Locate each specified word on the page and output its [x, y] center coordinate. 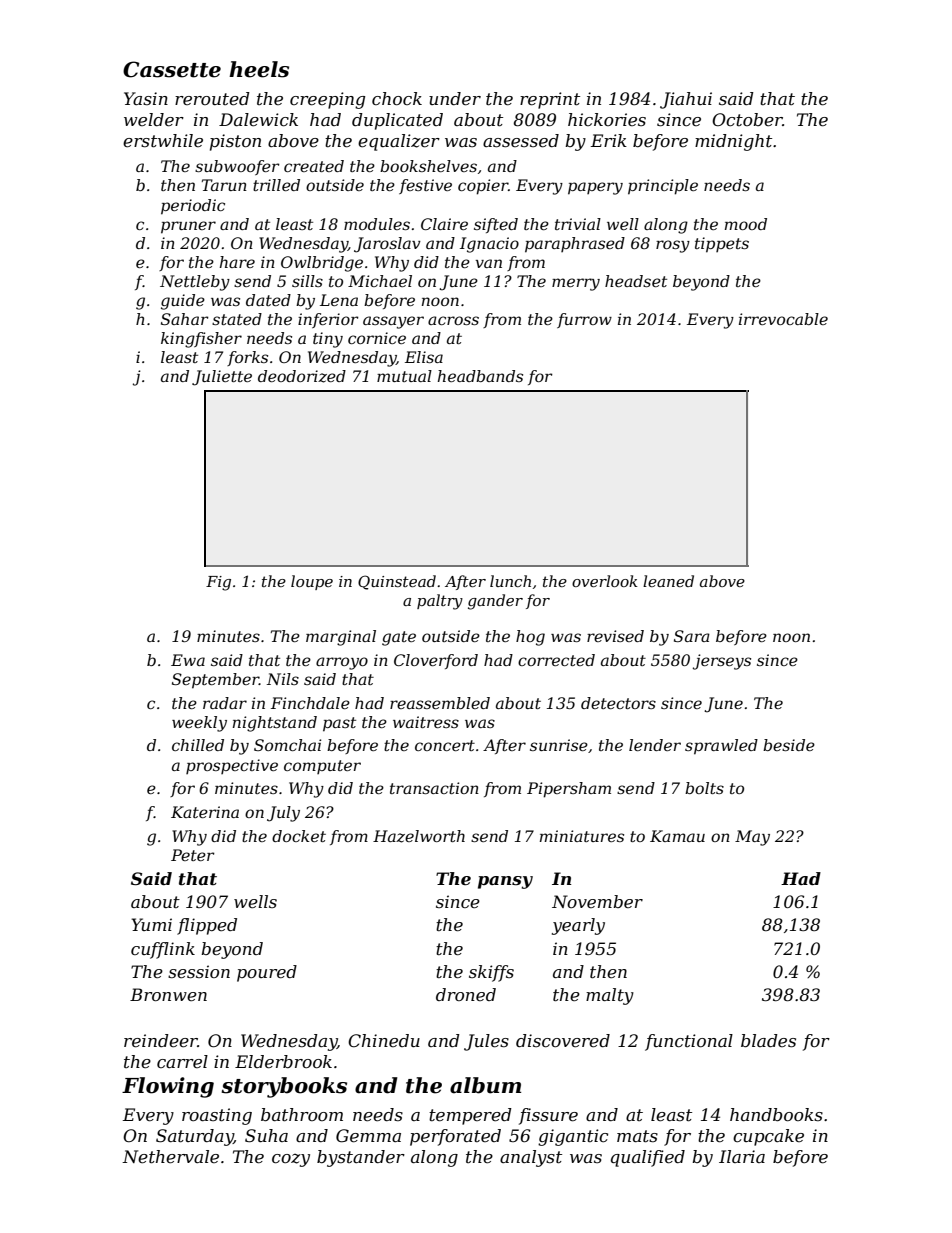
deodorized [302, 376]
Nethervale [170, 1157]
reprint [550, 100]
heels [259, 69]
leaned [668, 581]
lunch [510, 581]
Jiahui [686, 100]
